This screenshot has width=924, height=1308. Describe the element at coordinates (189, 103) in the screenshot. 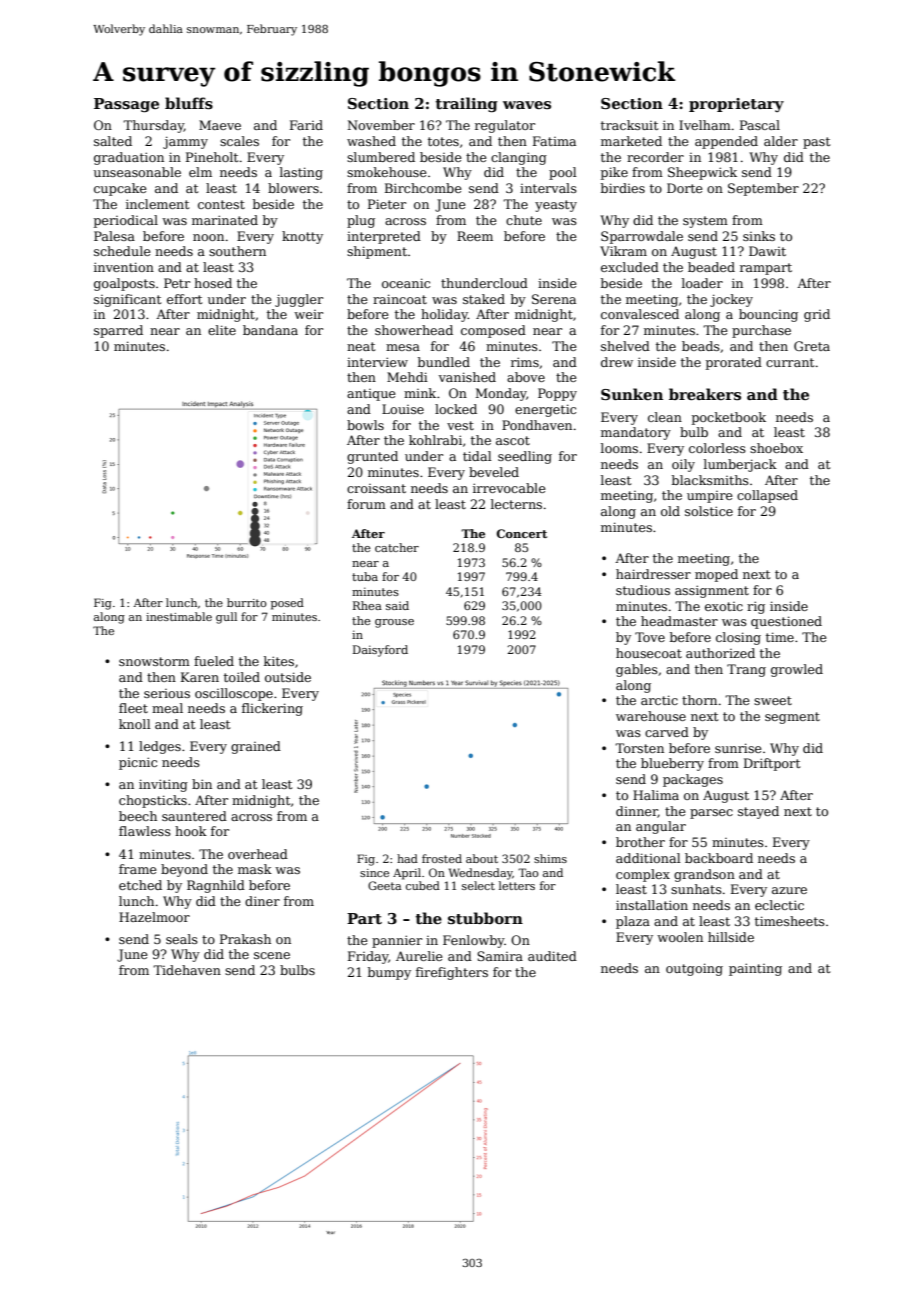

I see `bluffs` at that location.
